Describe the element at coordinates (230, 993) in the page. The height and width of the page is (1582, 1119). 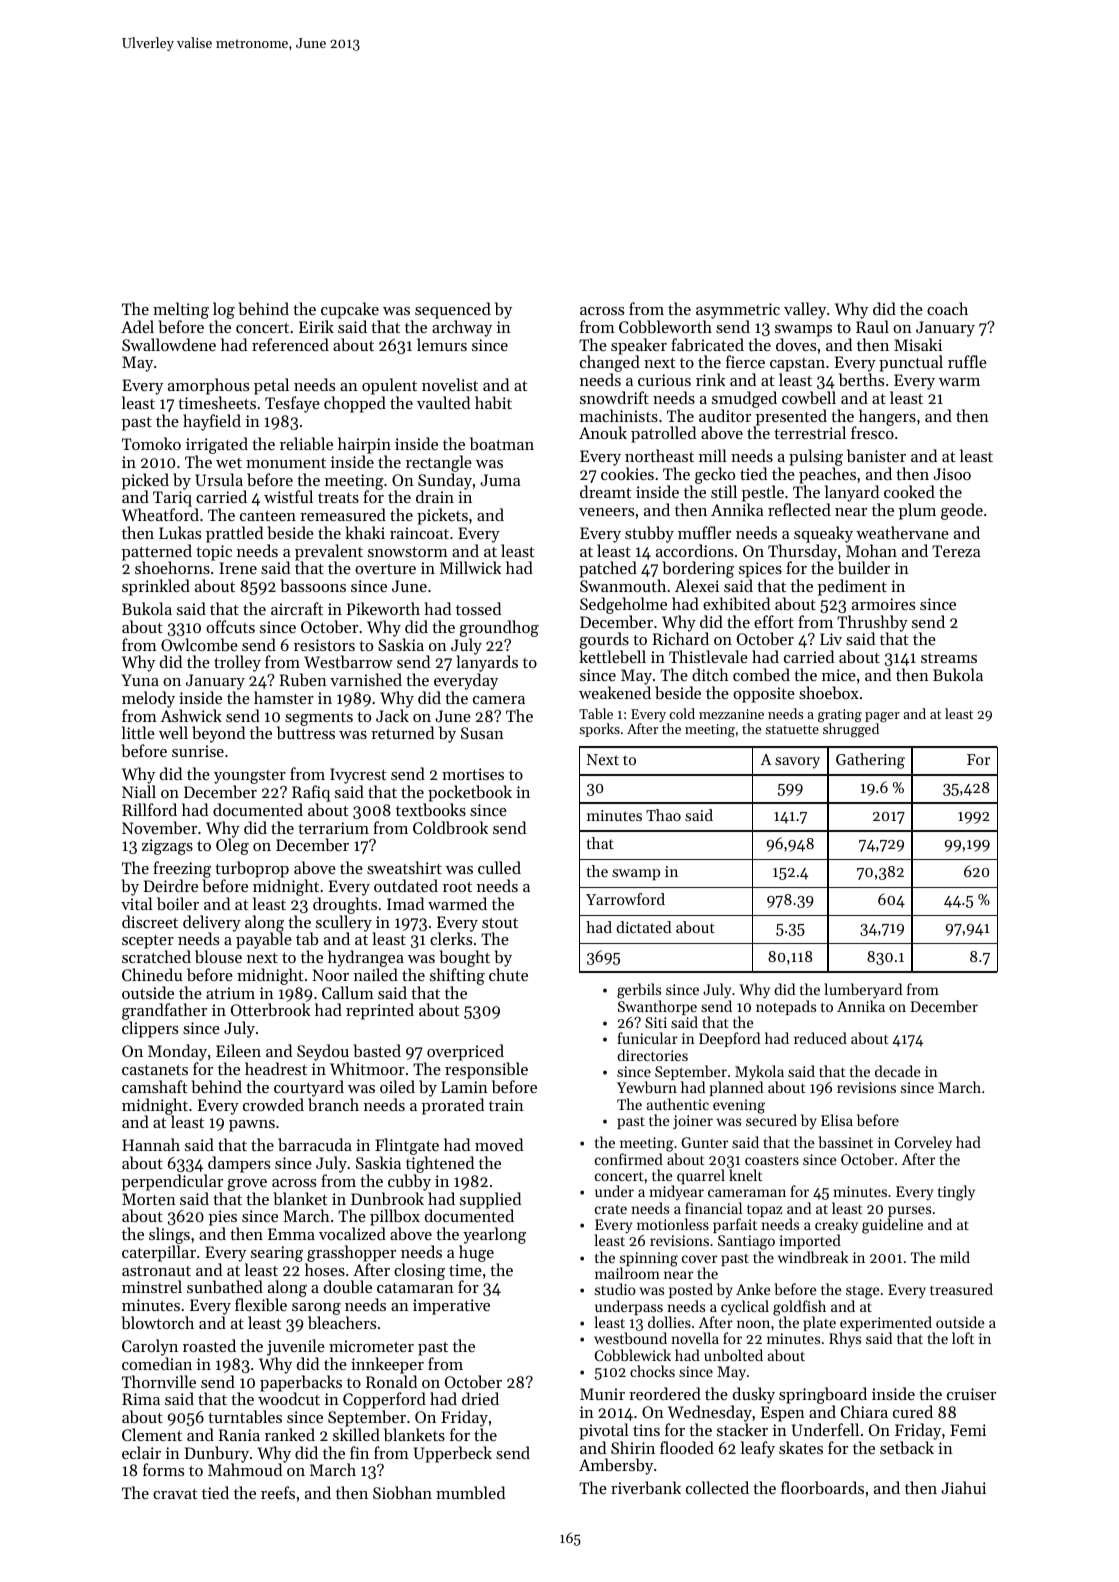
I see `atrium` at that location.
